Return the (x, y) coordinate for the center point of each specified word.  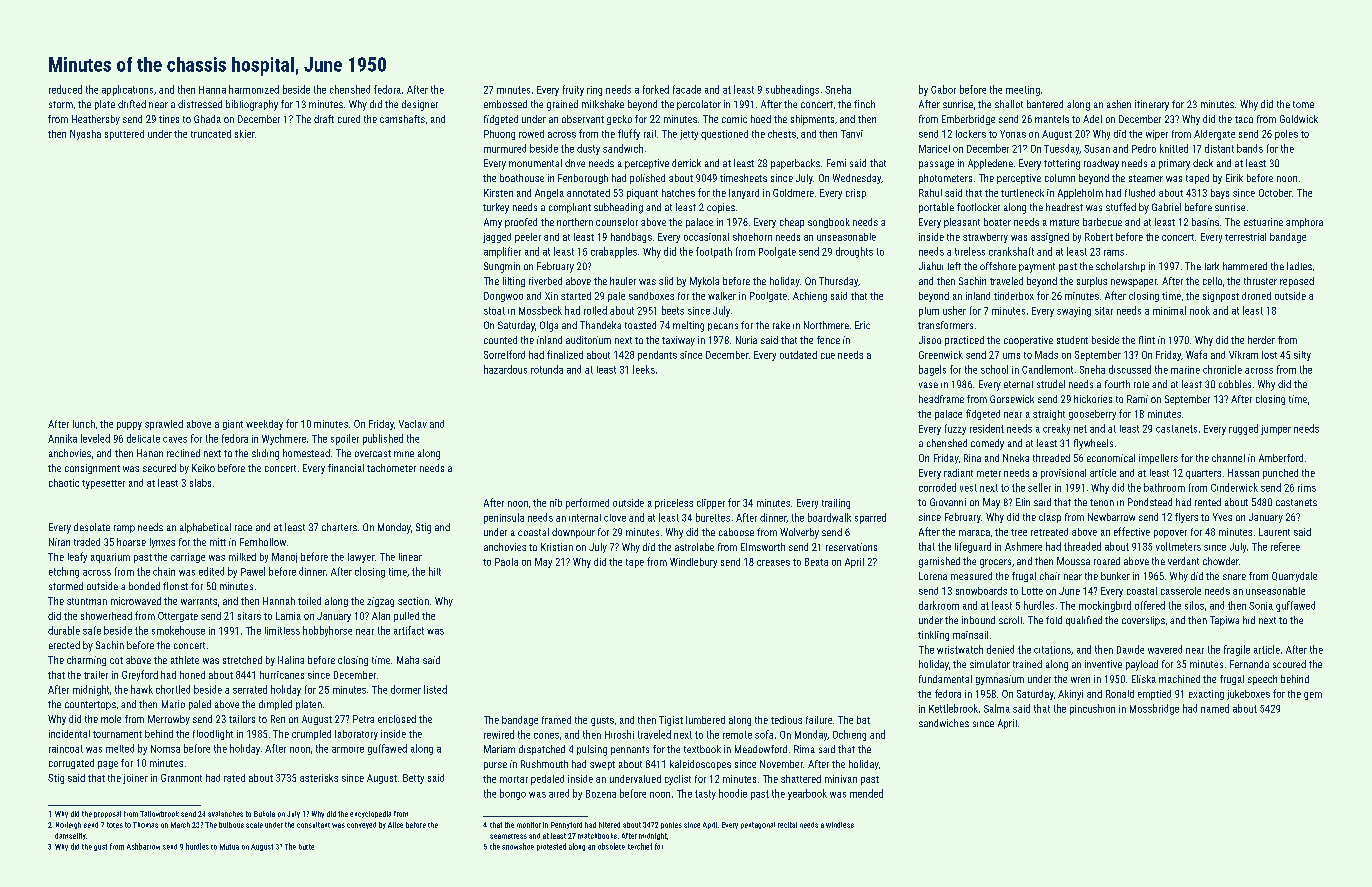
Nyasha (85, 135)
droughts (854, 252)
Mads (1046, 355)
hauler (623, 281)
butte (306, 847)
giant (233, 425)
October (1275, 193)
